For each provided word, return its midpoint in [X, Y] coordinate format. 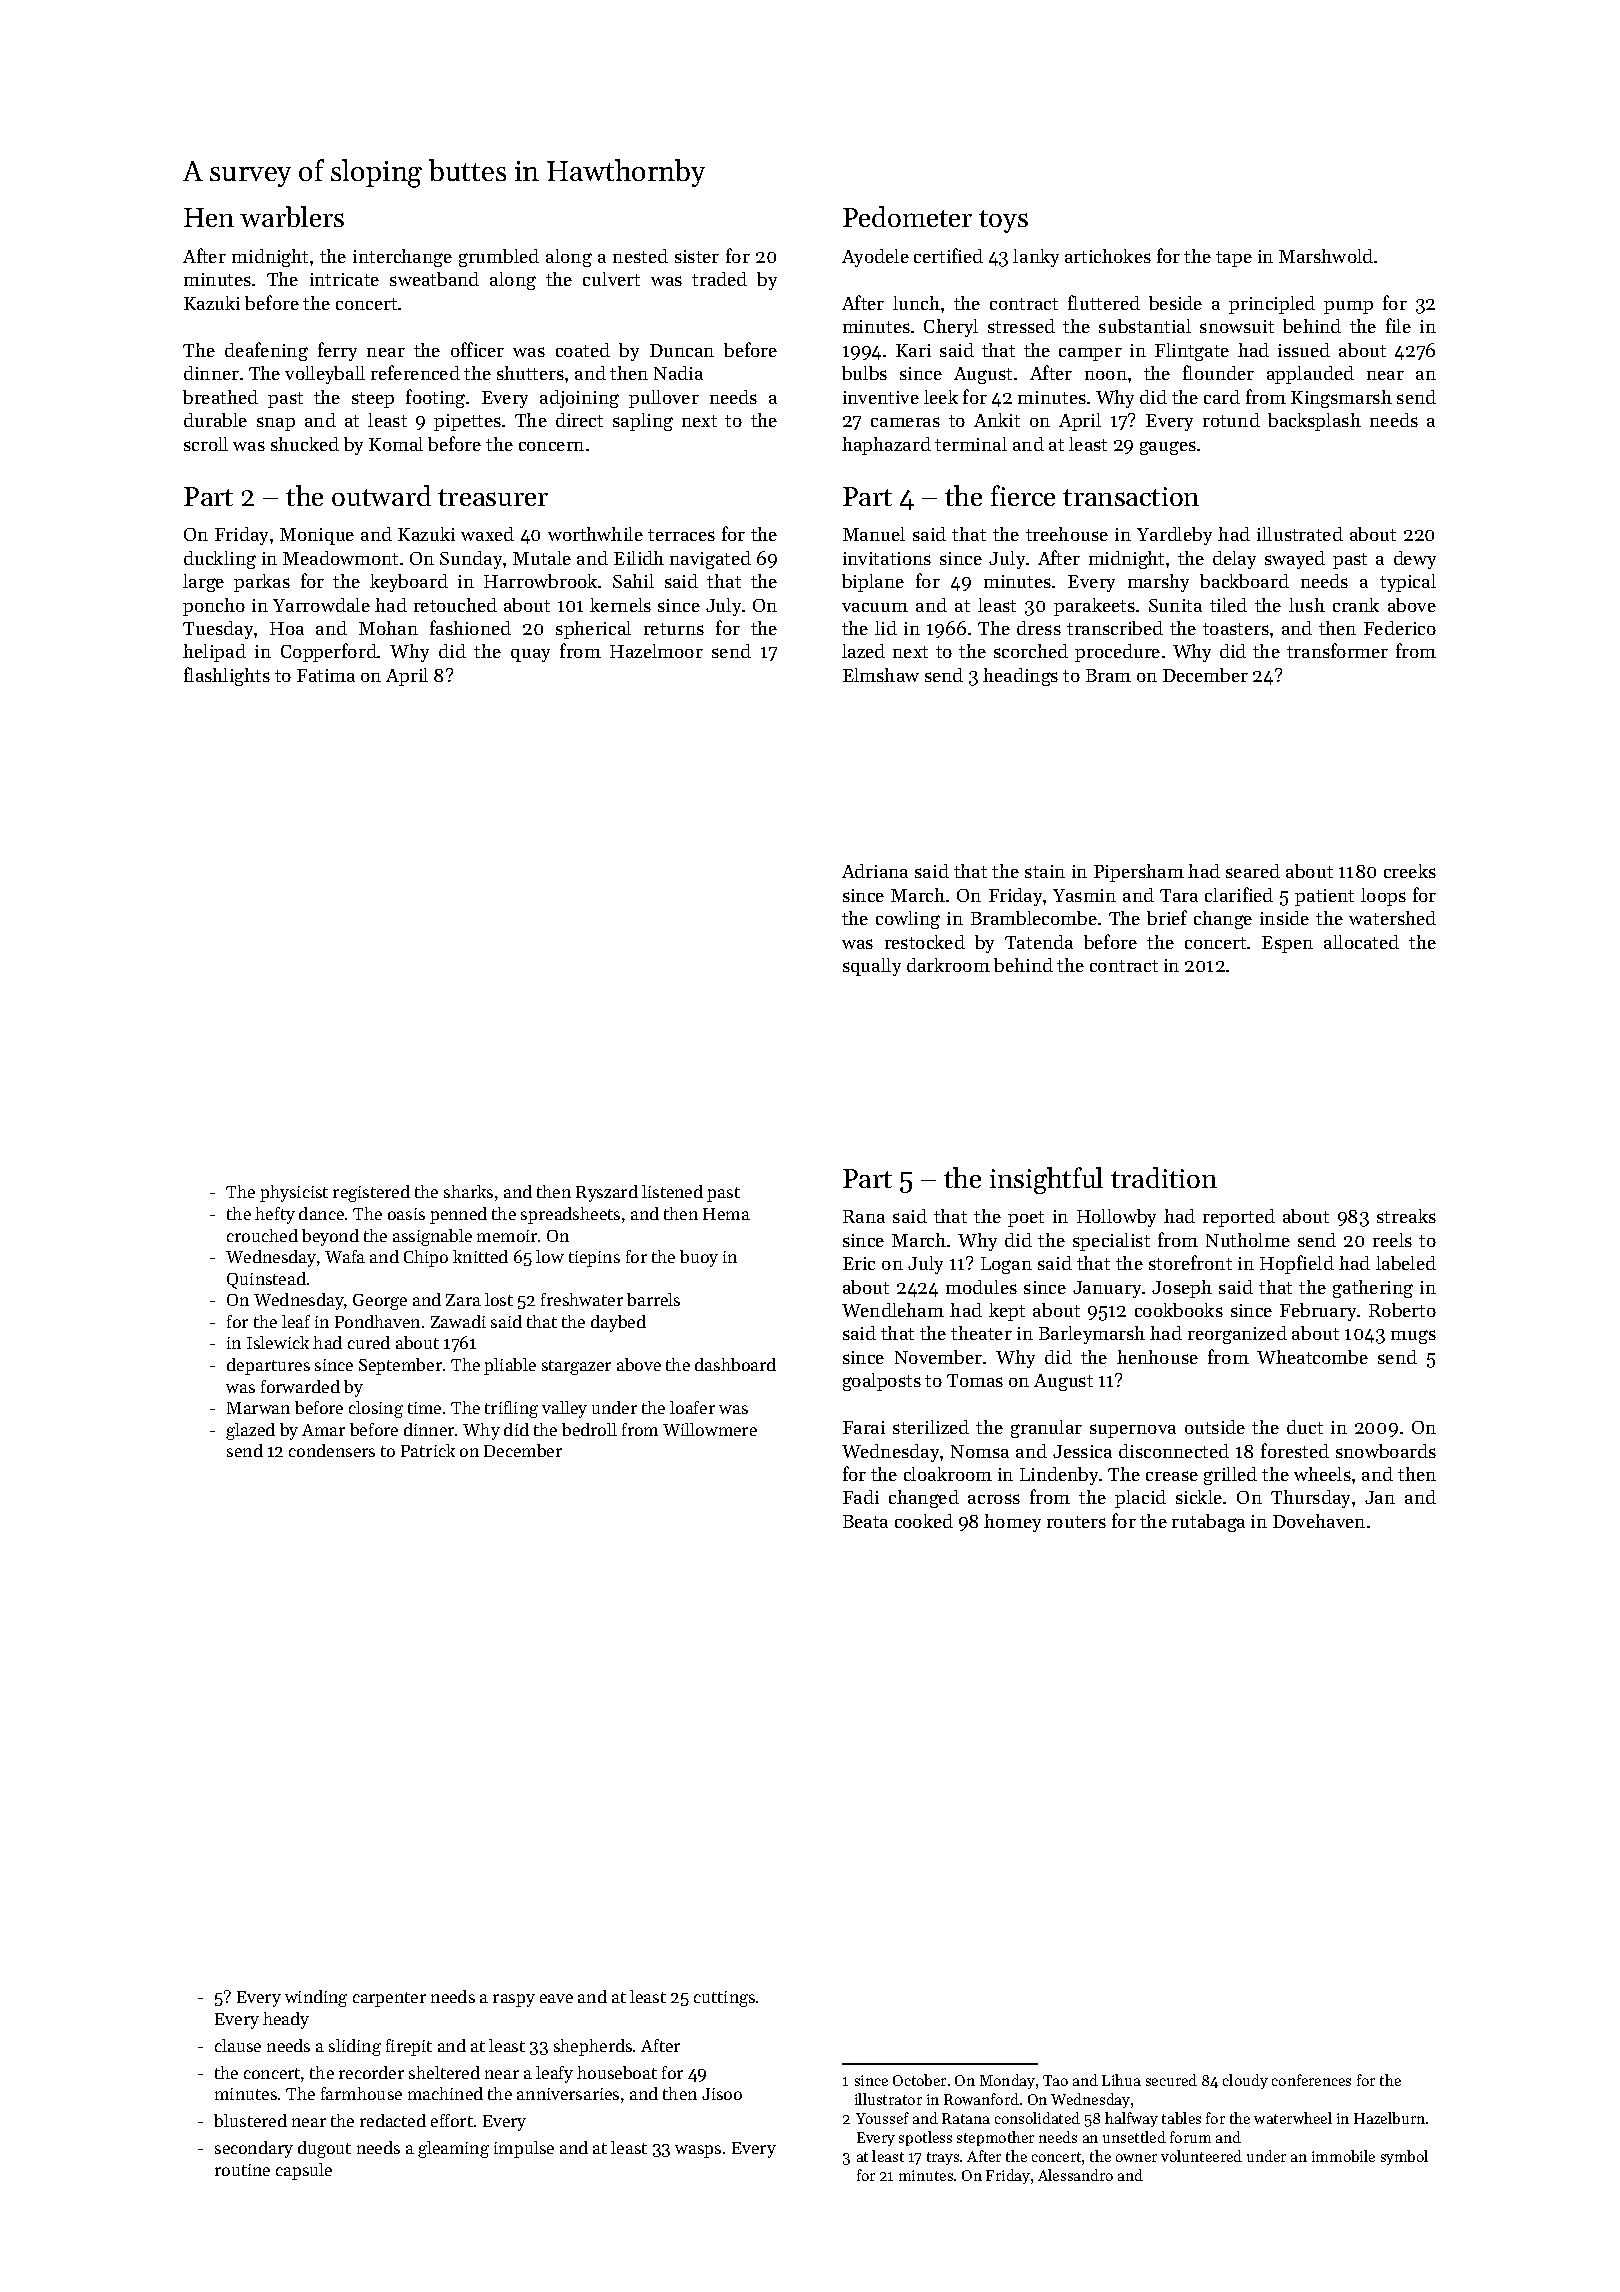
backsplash [1314, 422]
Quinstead [266, 1280]
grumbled [499, 258]
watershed [1392, 918]
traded [719, 279]
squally [872, 967]
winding [316, 1998]
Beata [865, 1521]
